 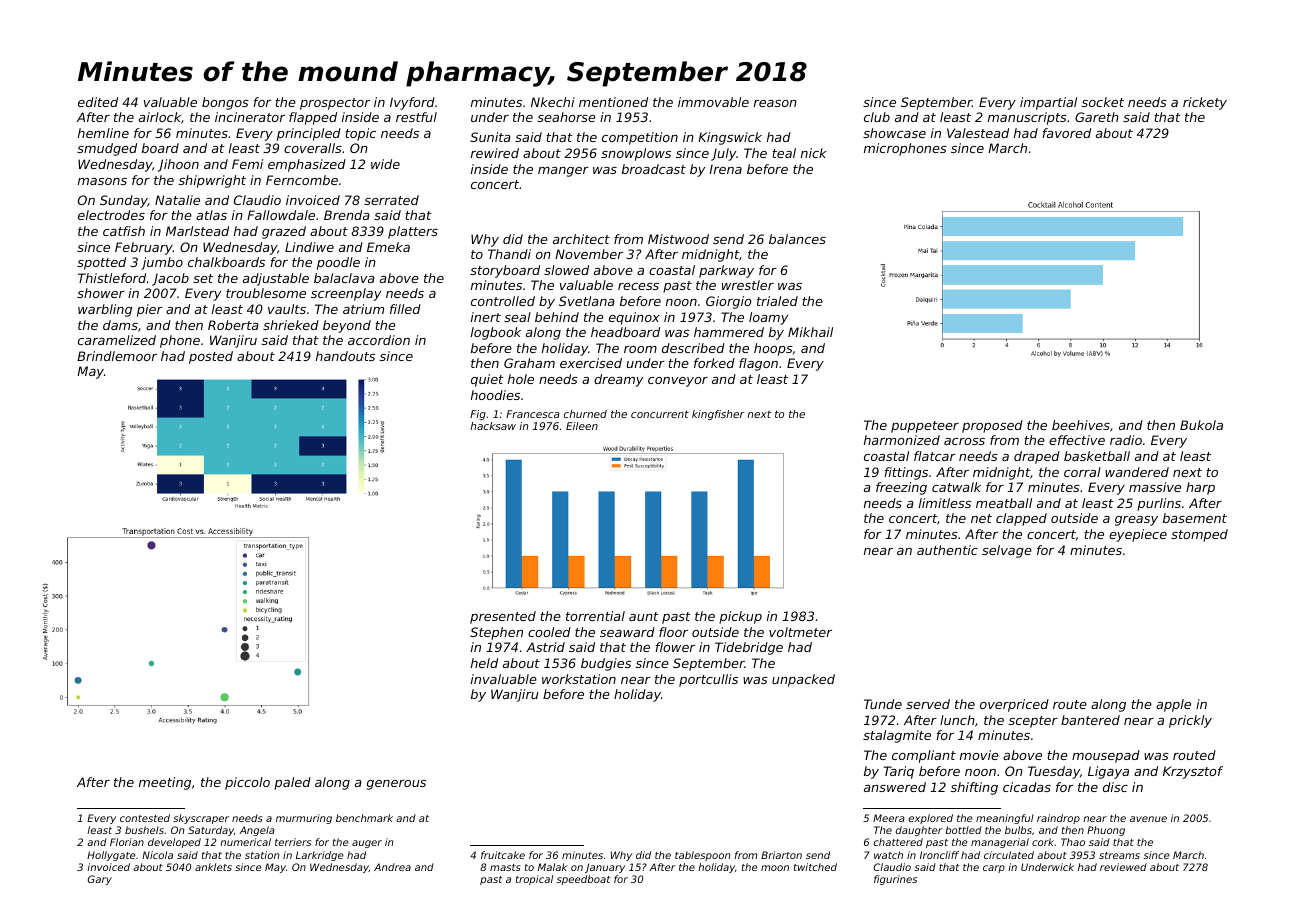 What do you see at coordinates (1138, 535) in the document?
I see `eyepiece` at bounding box center [1138, 535].
